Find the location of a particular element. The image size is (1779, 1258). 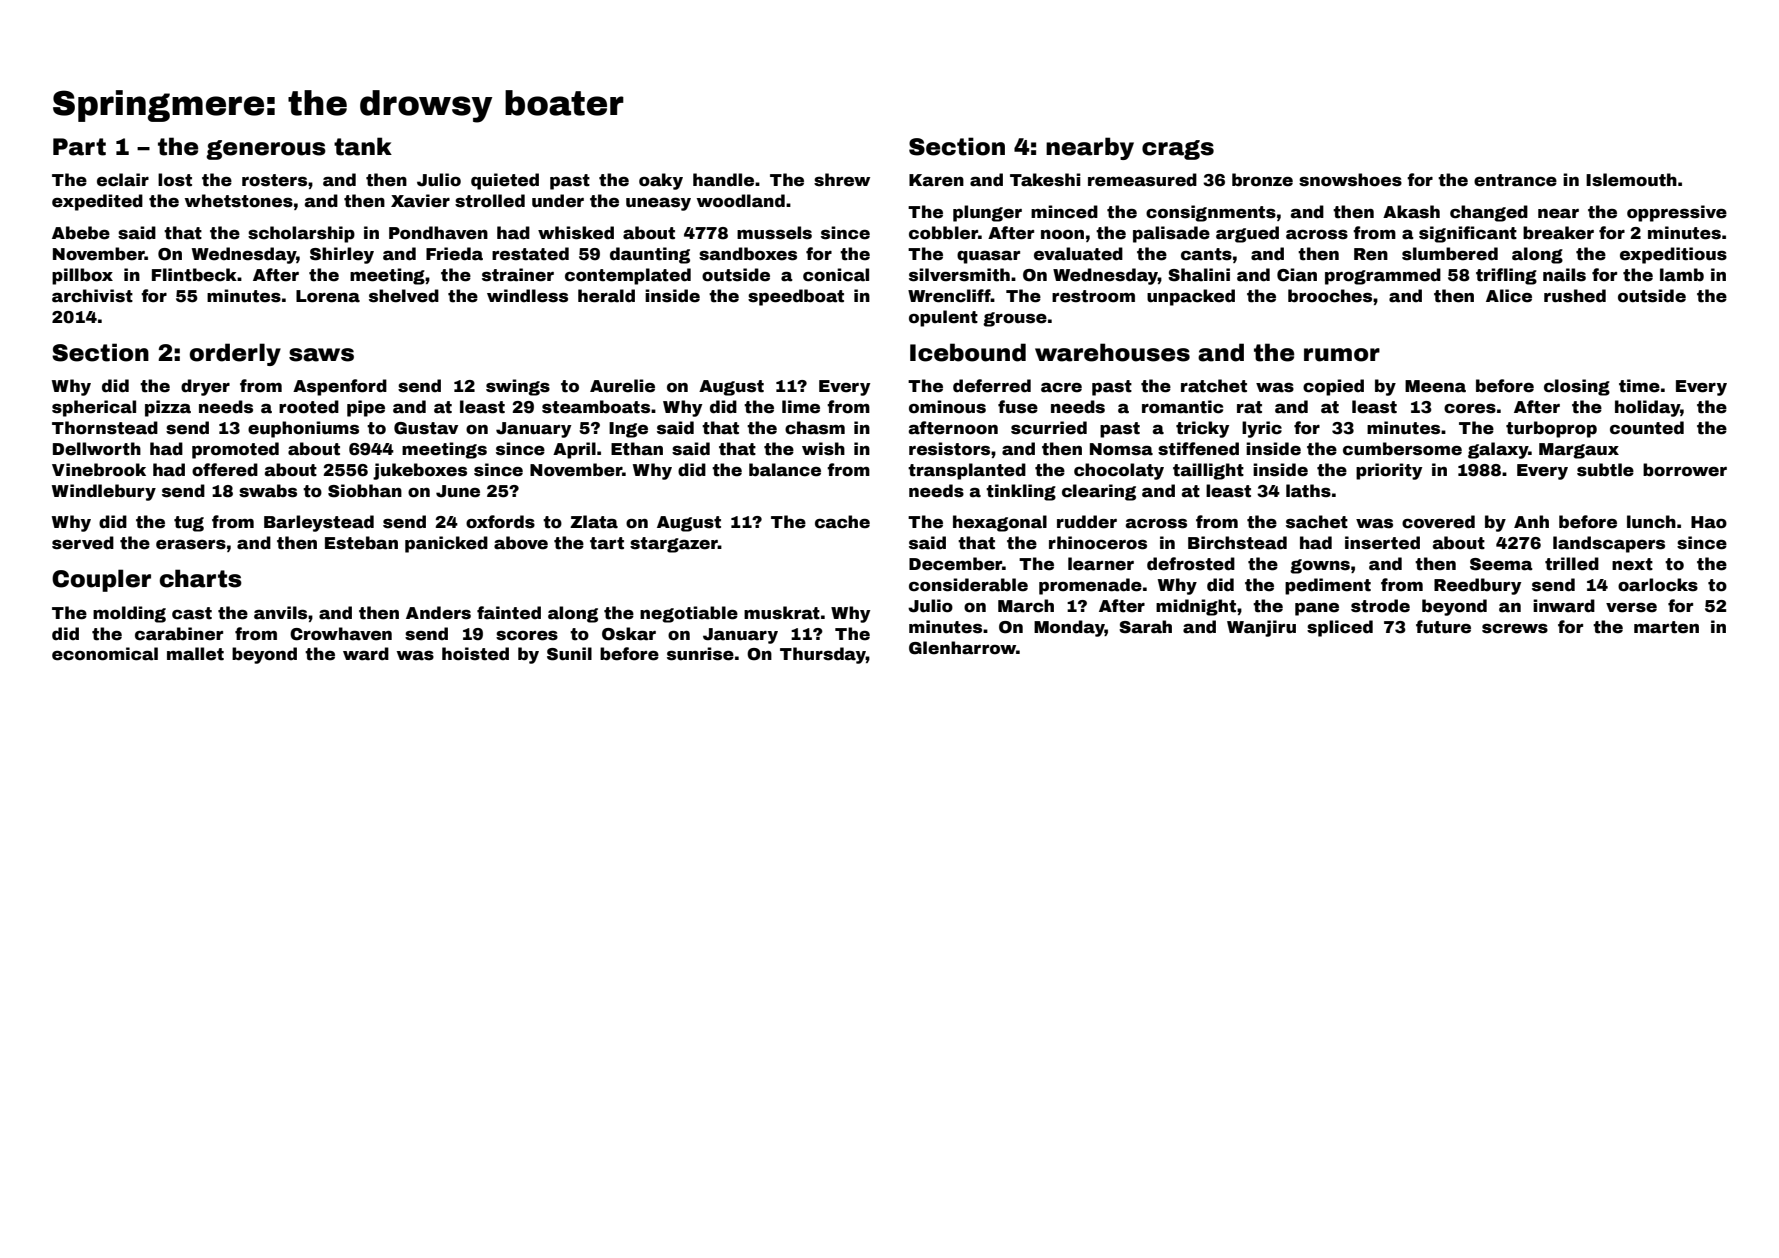

negotiable is located at coordinates (689, 614).
